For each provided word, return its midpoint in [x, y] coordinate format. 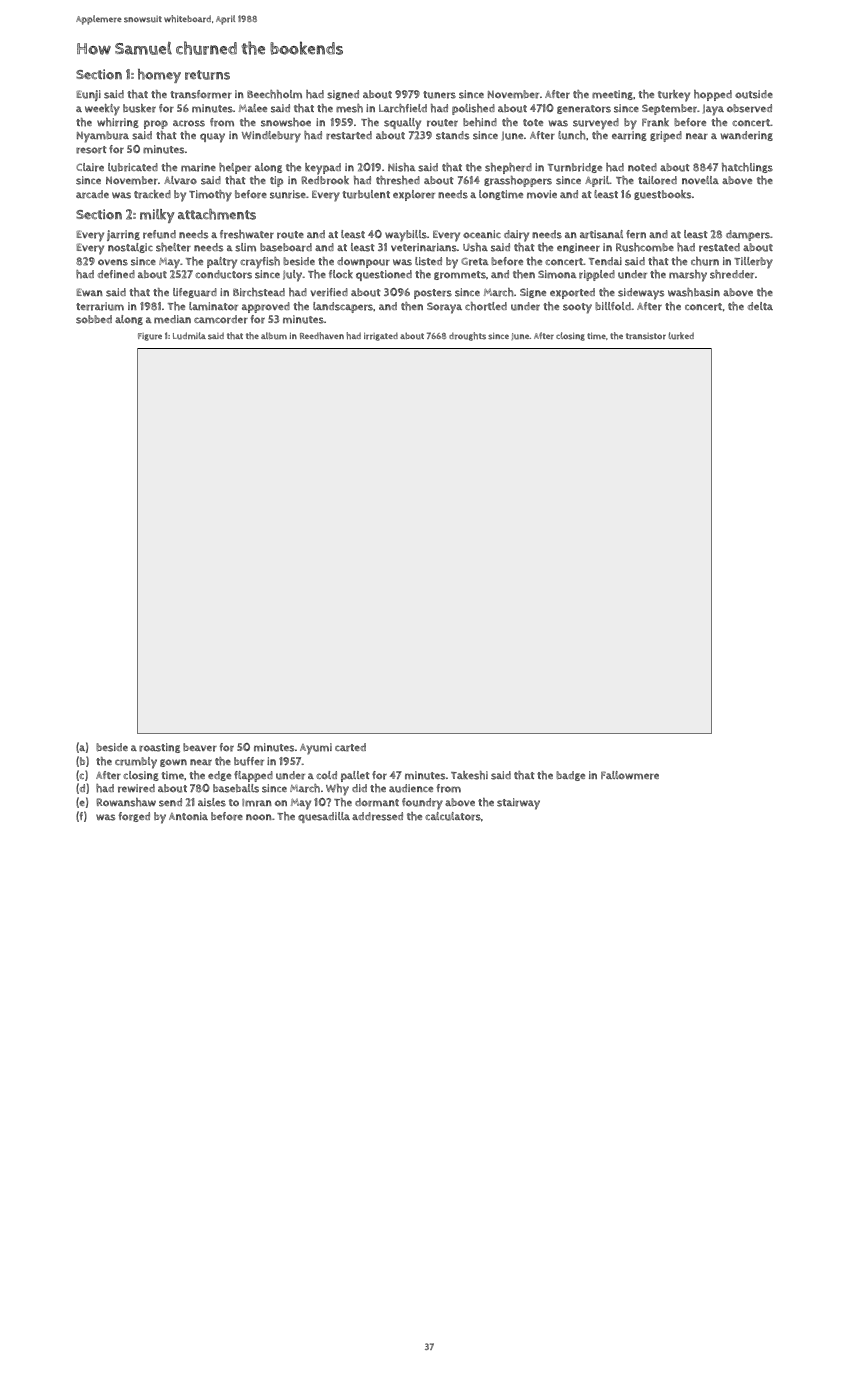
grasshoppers [518, 181]
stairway [518, 804]
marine [198, 167]
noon [259, 817]
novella [700, 180]
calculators [453, 816]
